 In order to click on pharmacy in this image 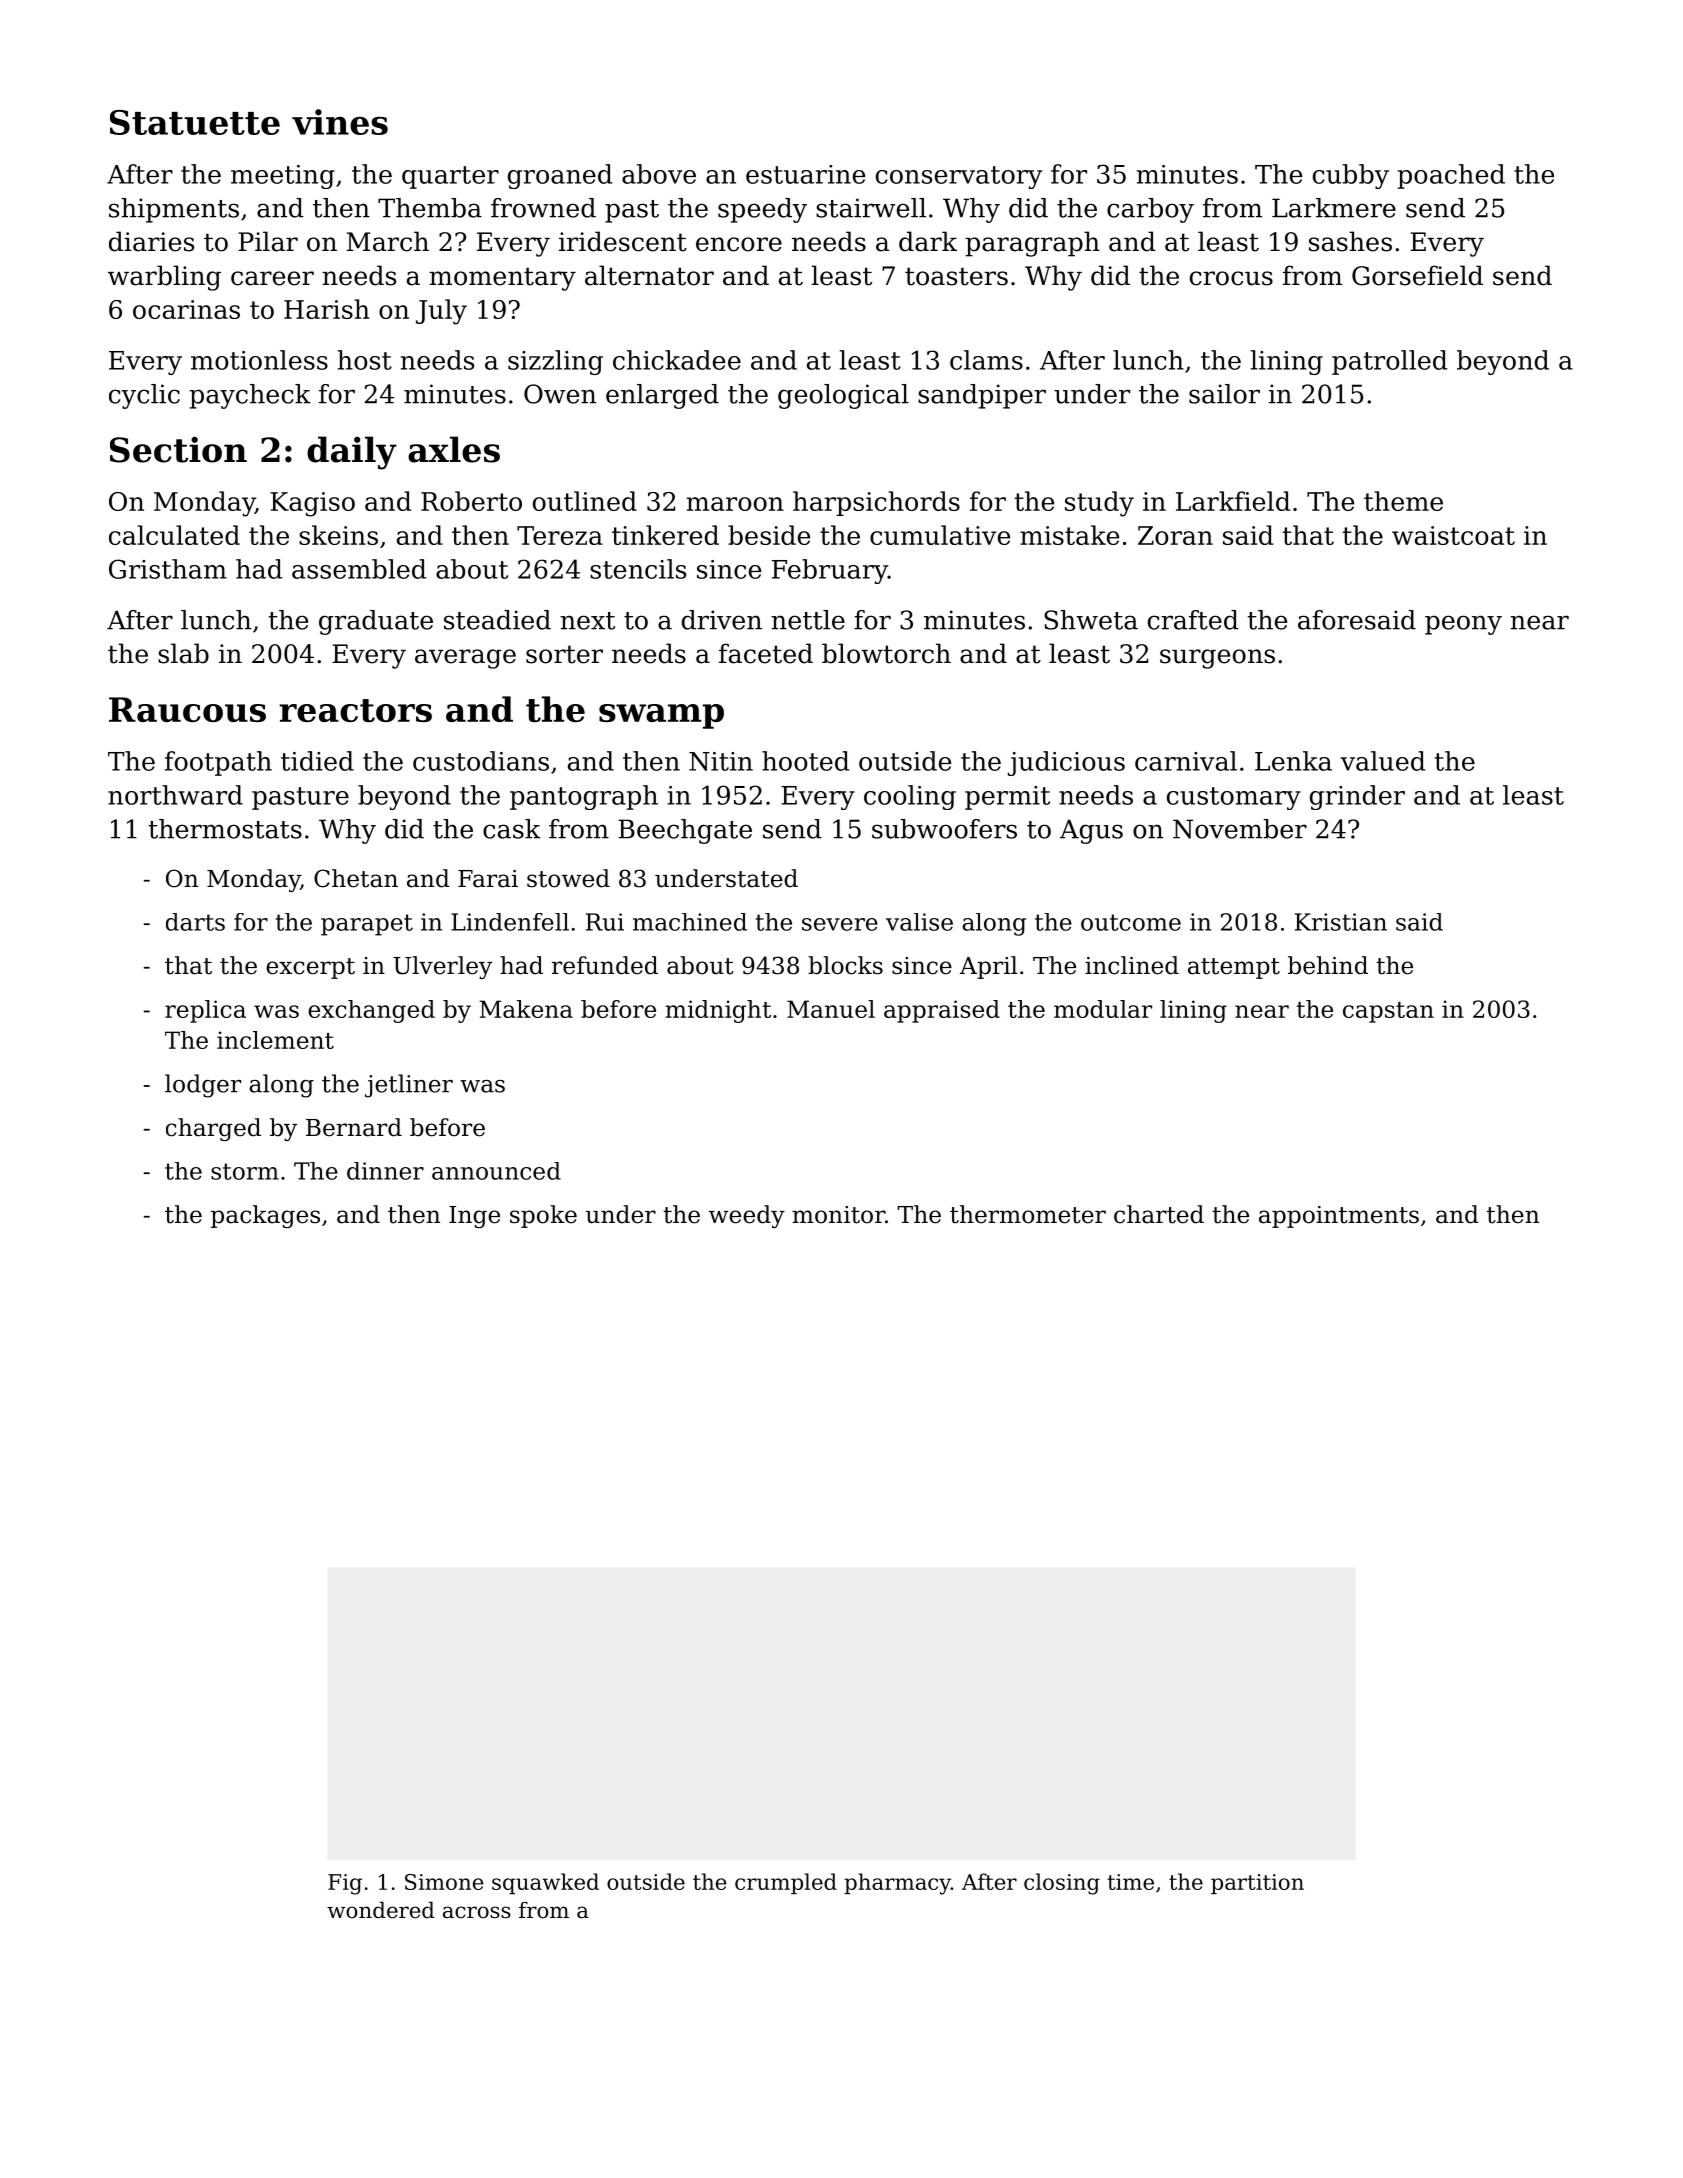, I will do `click(897, 1884)`.
